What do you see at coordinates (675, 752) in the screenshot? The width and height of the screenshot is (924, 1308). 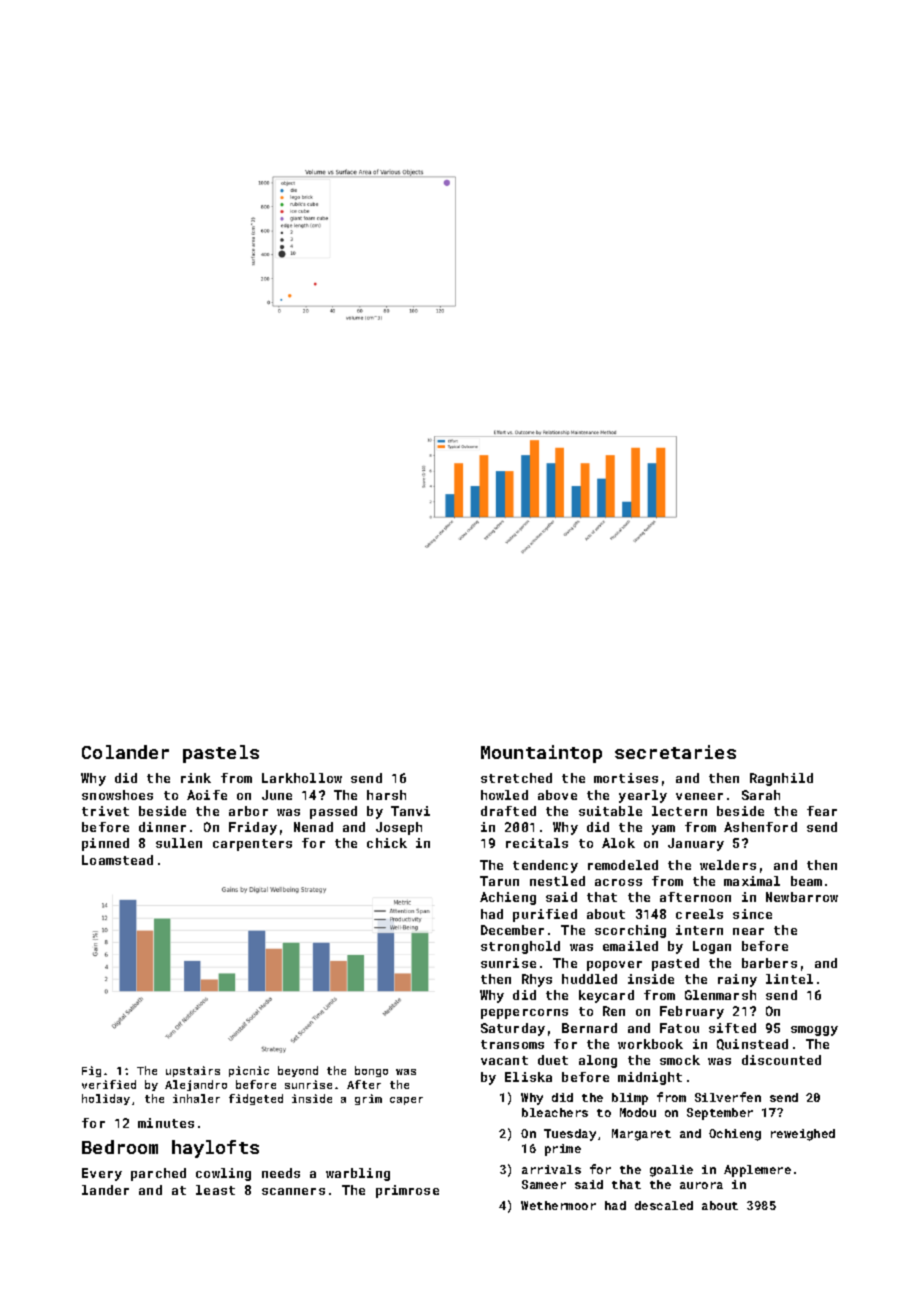 I see `secretaries` at bounding box center [675, 752].
